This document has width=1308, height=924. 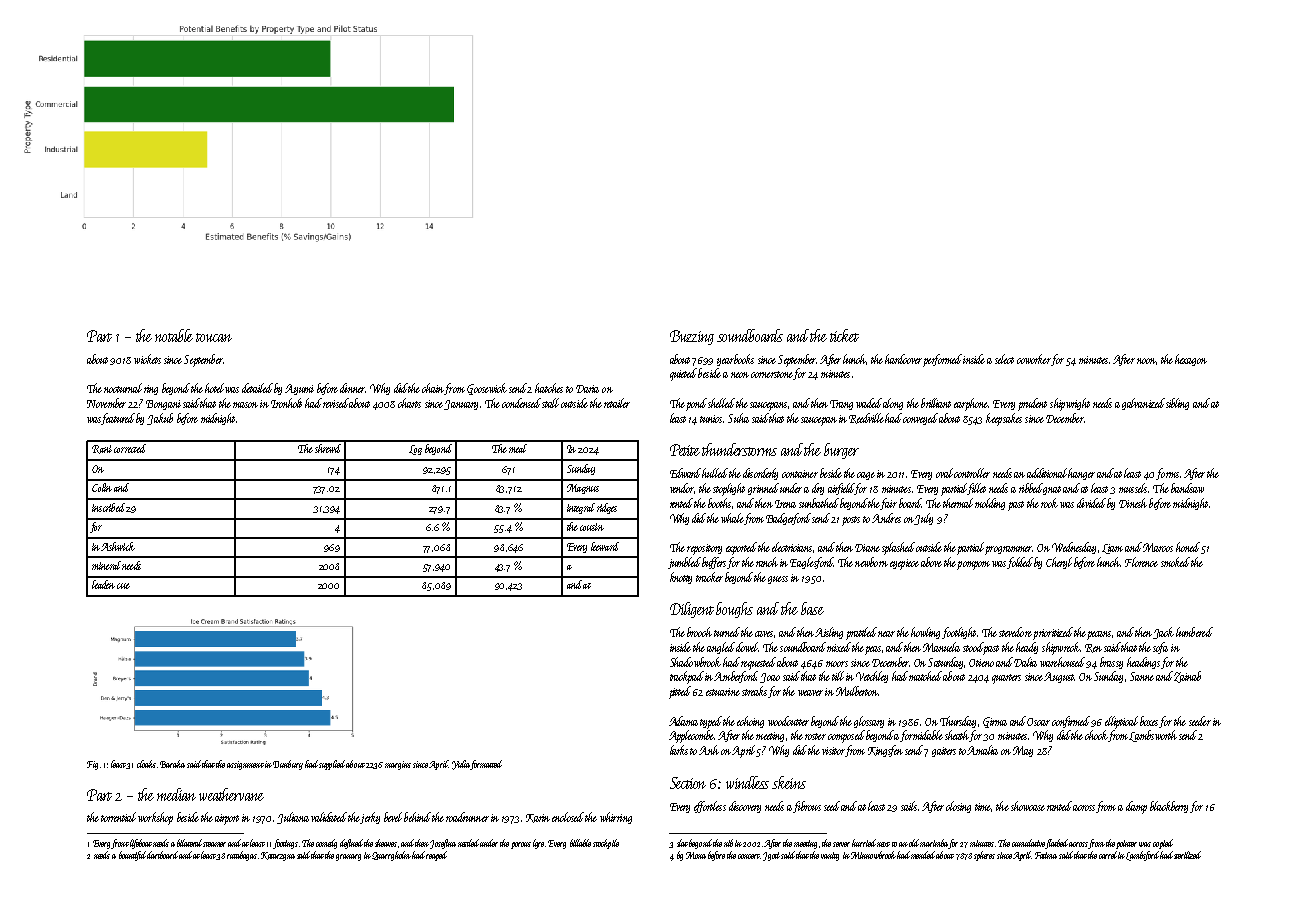 What do you see at coordinates (123, 586) in the document?
I see `cue` at bounding box center [123, 586].
